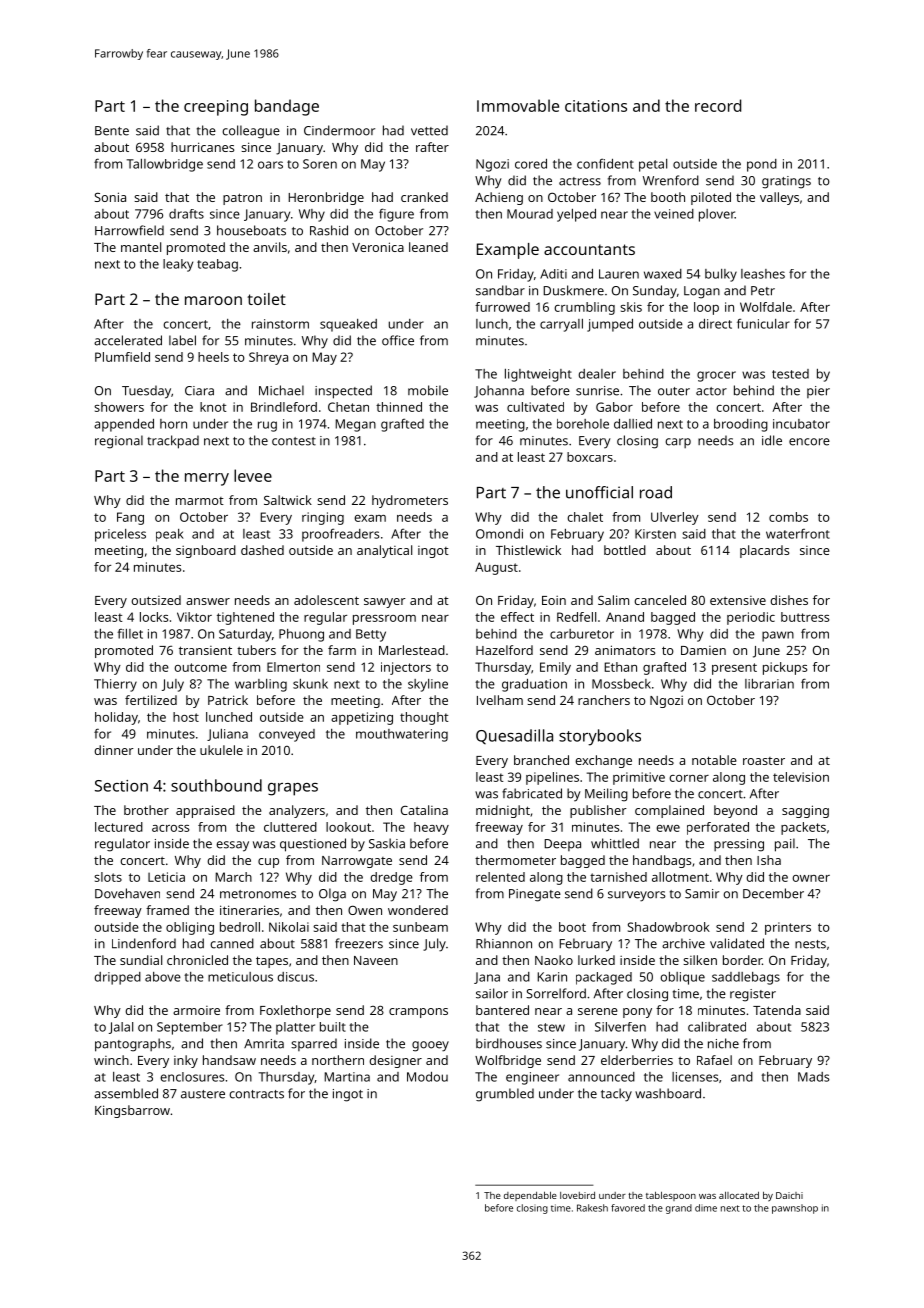  Describe the element at coordinates (702, 292) in the screenshot. I see `Logan` at that location.
